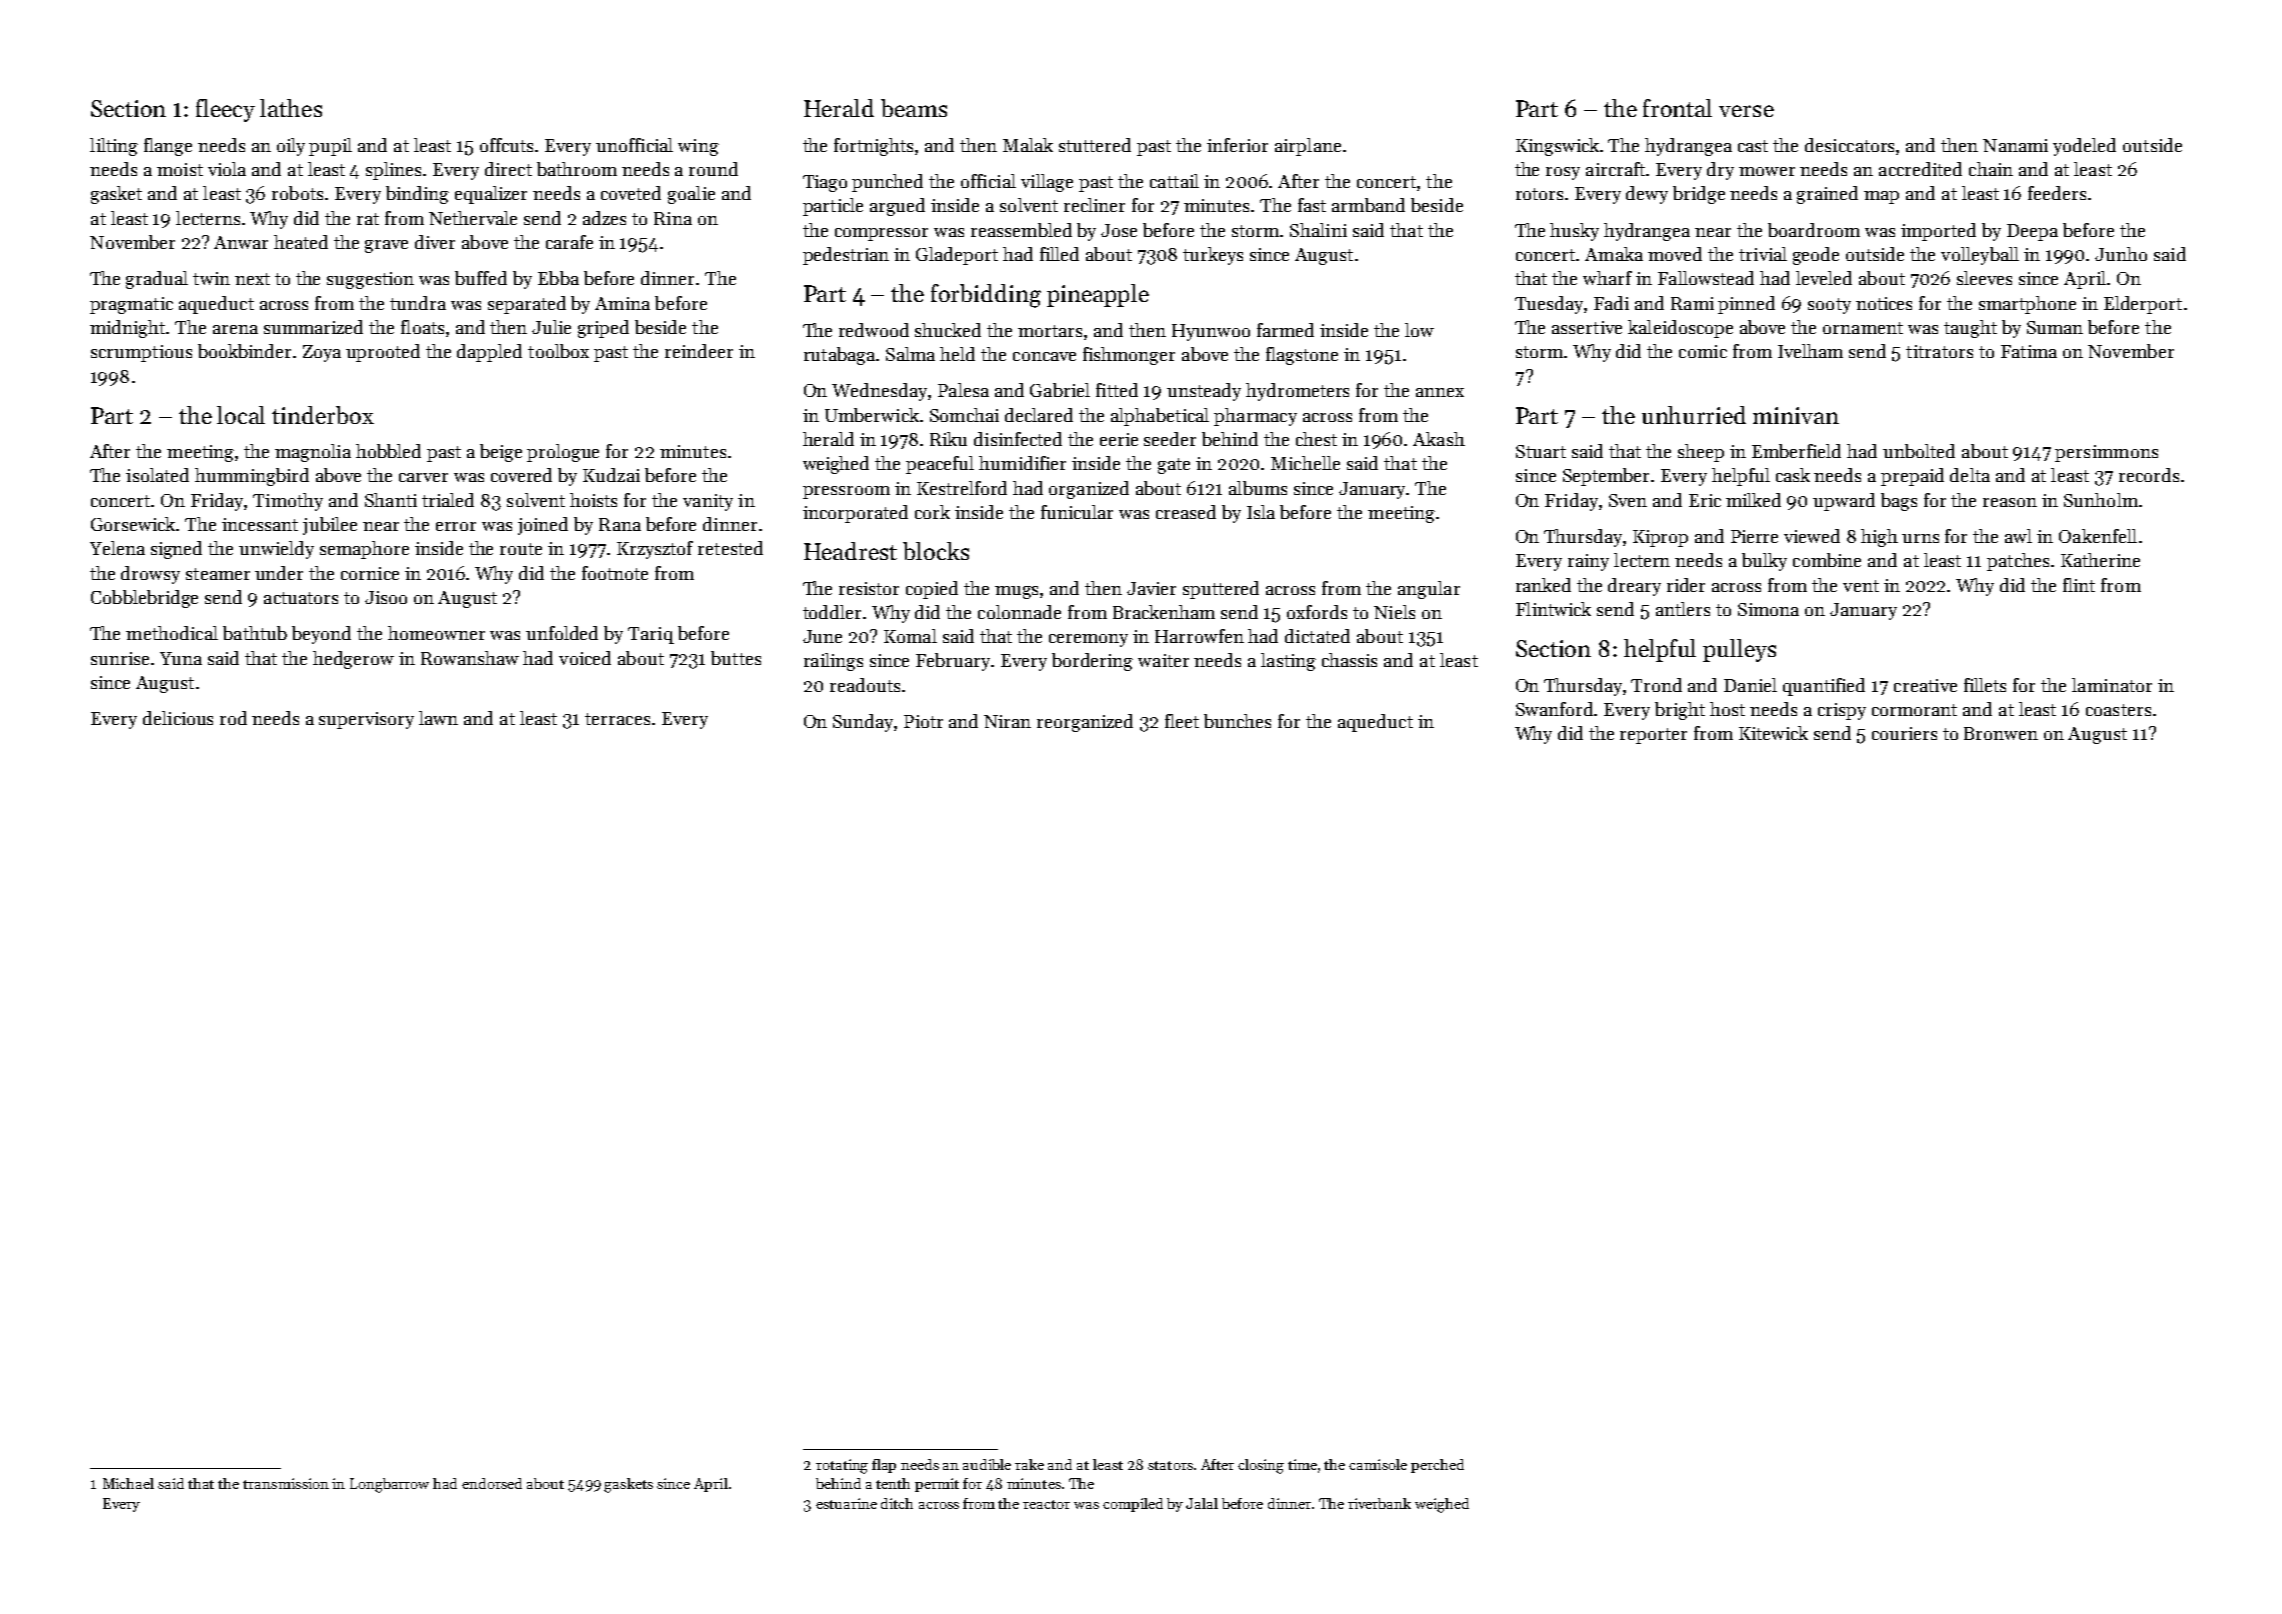 The width and height of the screenshot is (2282, 1614). Describe the element at coordinates (157, 475) in the screenshot. I see `isolated` at that location.
